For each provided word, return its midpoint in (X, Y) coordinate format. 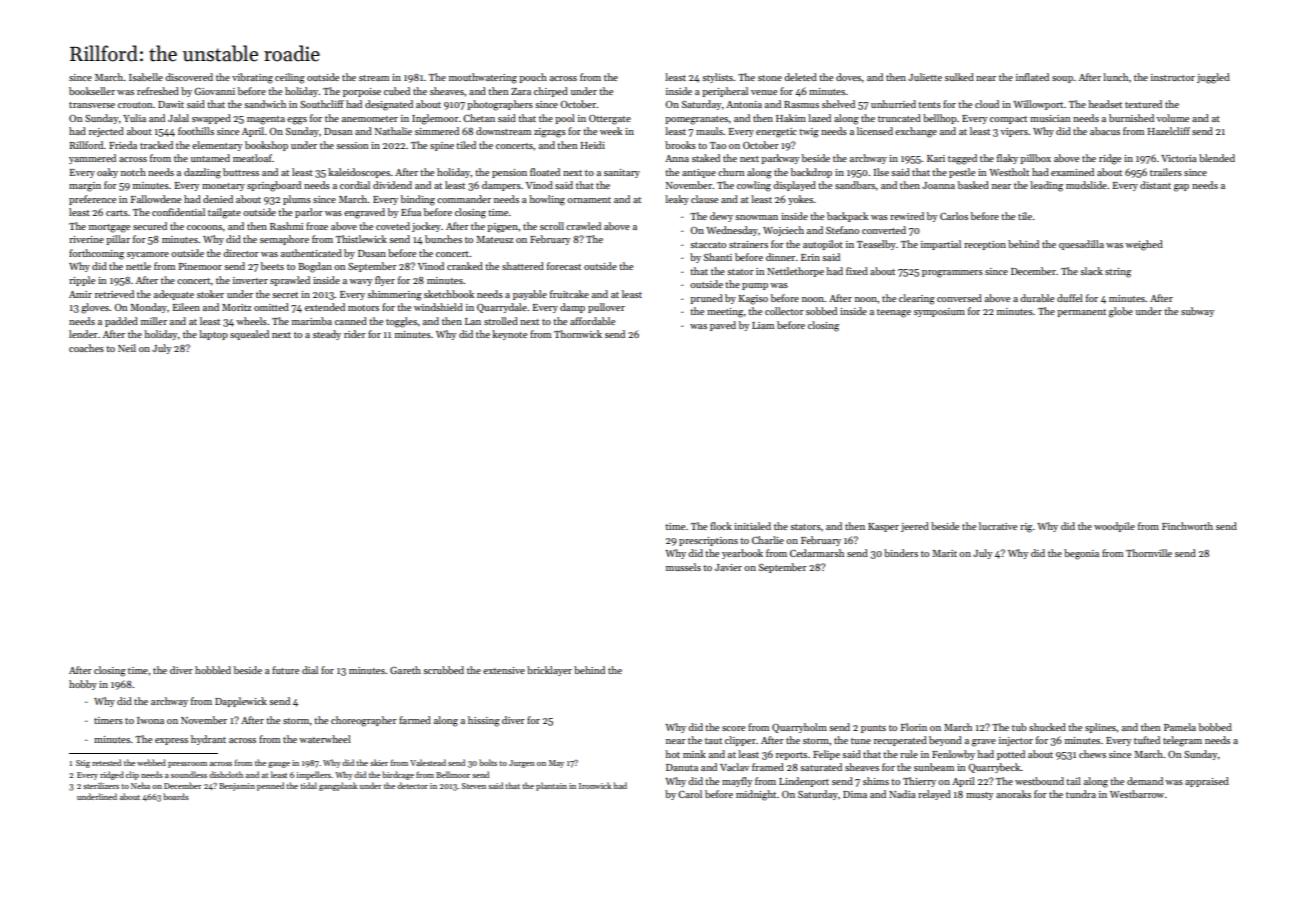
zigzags (550, 133)
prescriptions (708, 541)
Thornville (1149, 553)
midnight (756, 795)
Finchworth (1187, 526)
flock (721, 526)
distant (1155, 185)
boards (176, 796)
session (352, 145)
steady (327, 335)
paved (723, 326)
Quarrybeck (994, 768)
